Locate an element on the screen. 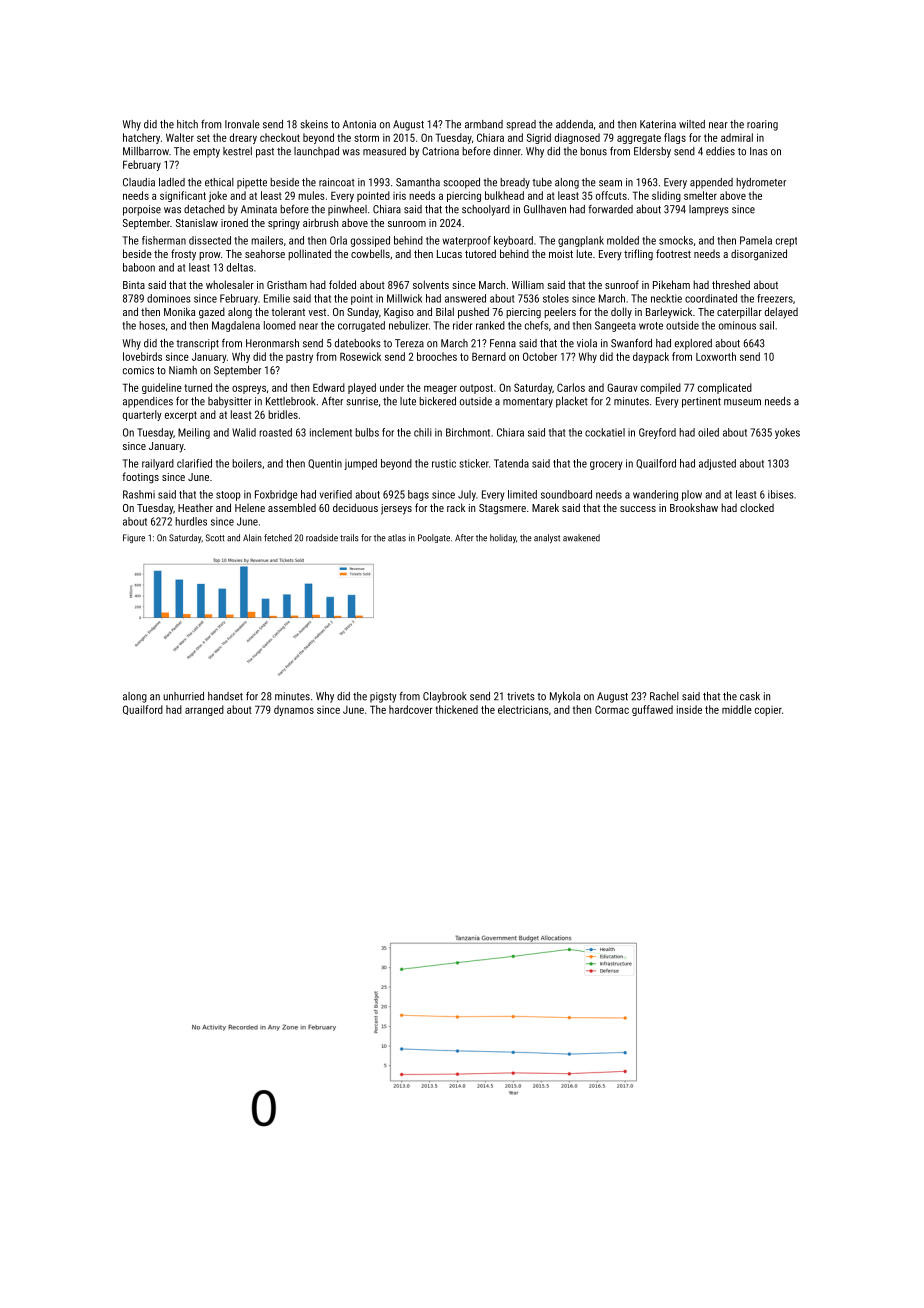 This screenshot has width=924, height=1308. handset is located at coordinates (225, 696).
